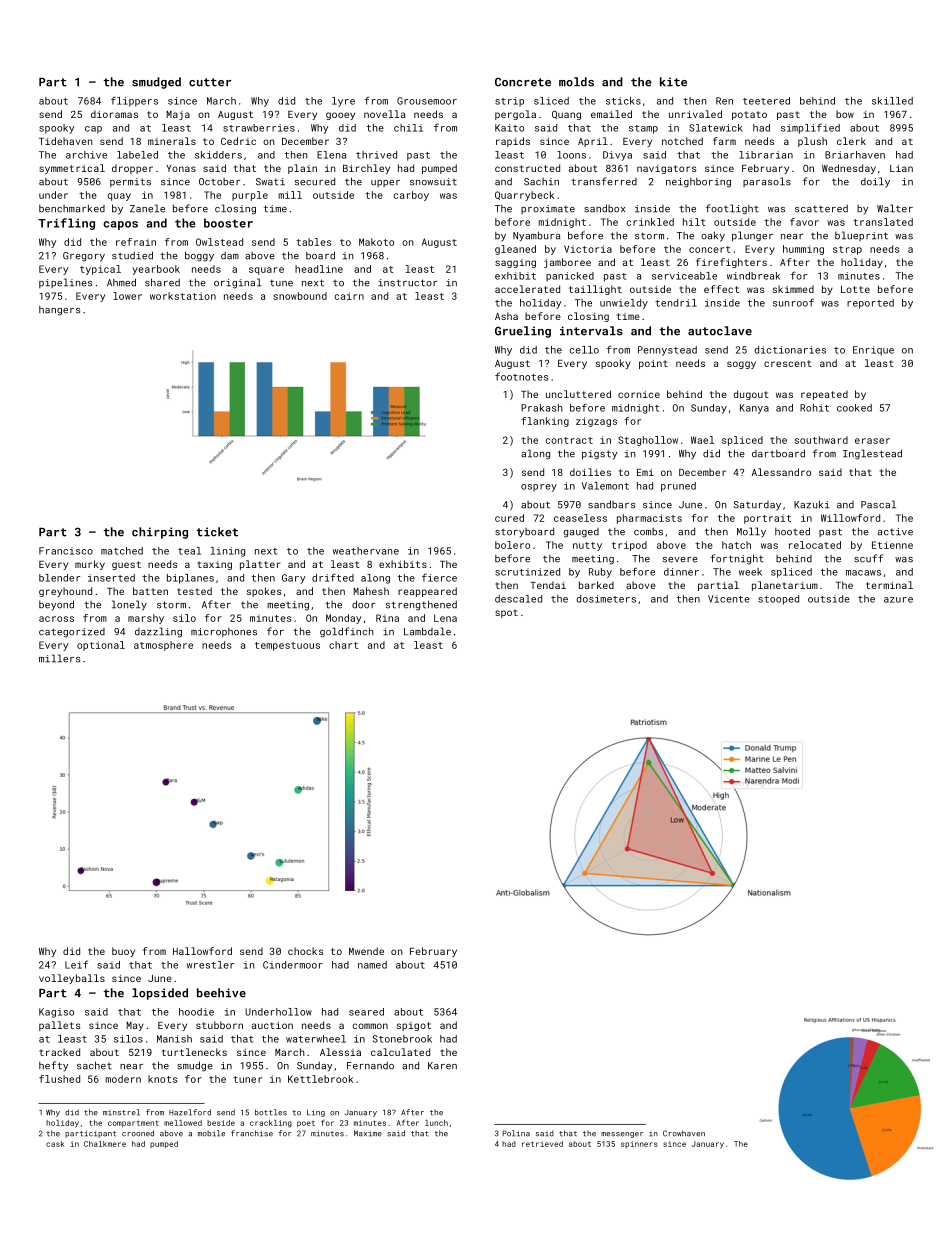 The width and height of the screenshot is (952, 1233). What do you see at coordinates (160, 533) in the screenshot?
I see `chirping` at bounding box center [160, 533].
